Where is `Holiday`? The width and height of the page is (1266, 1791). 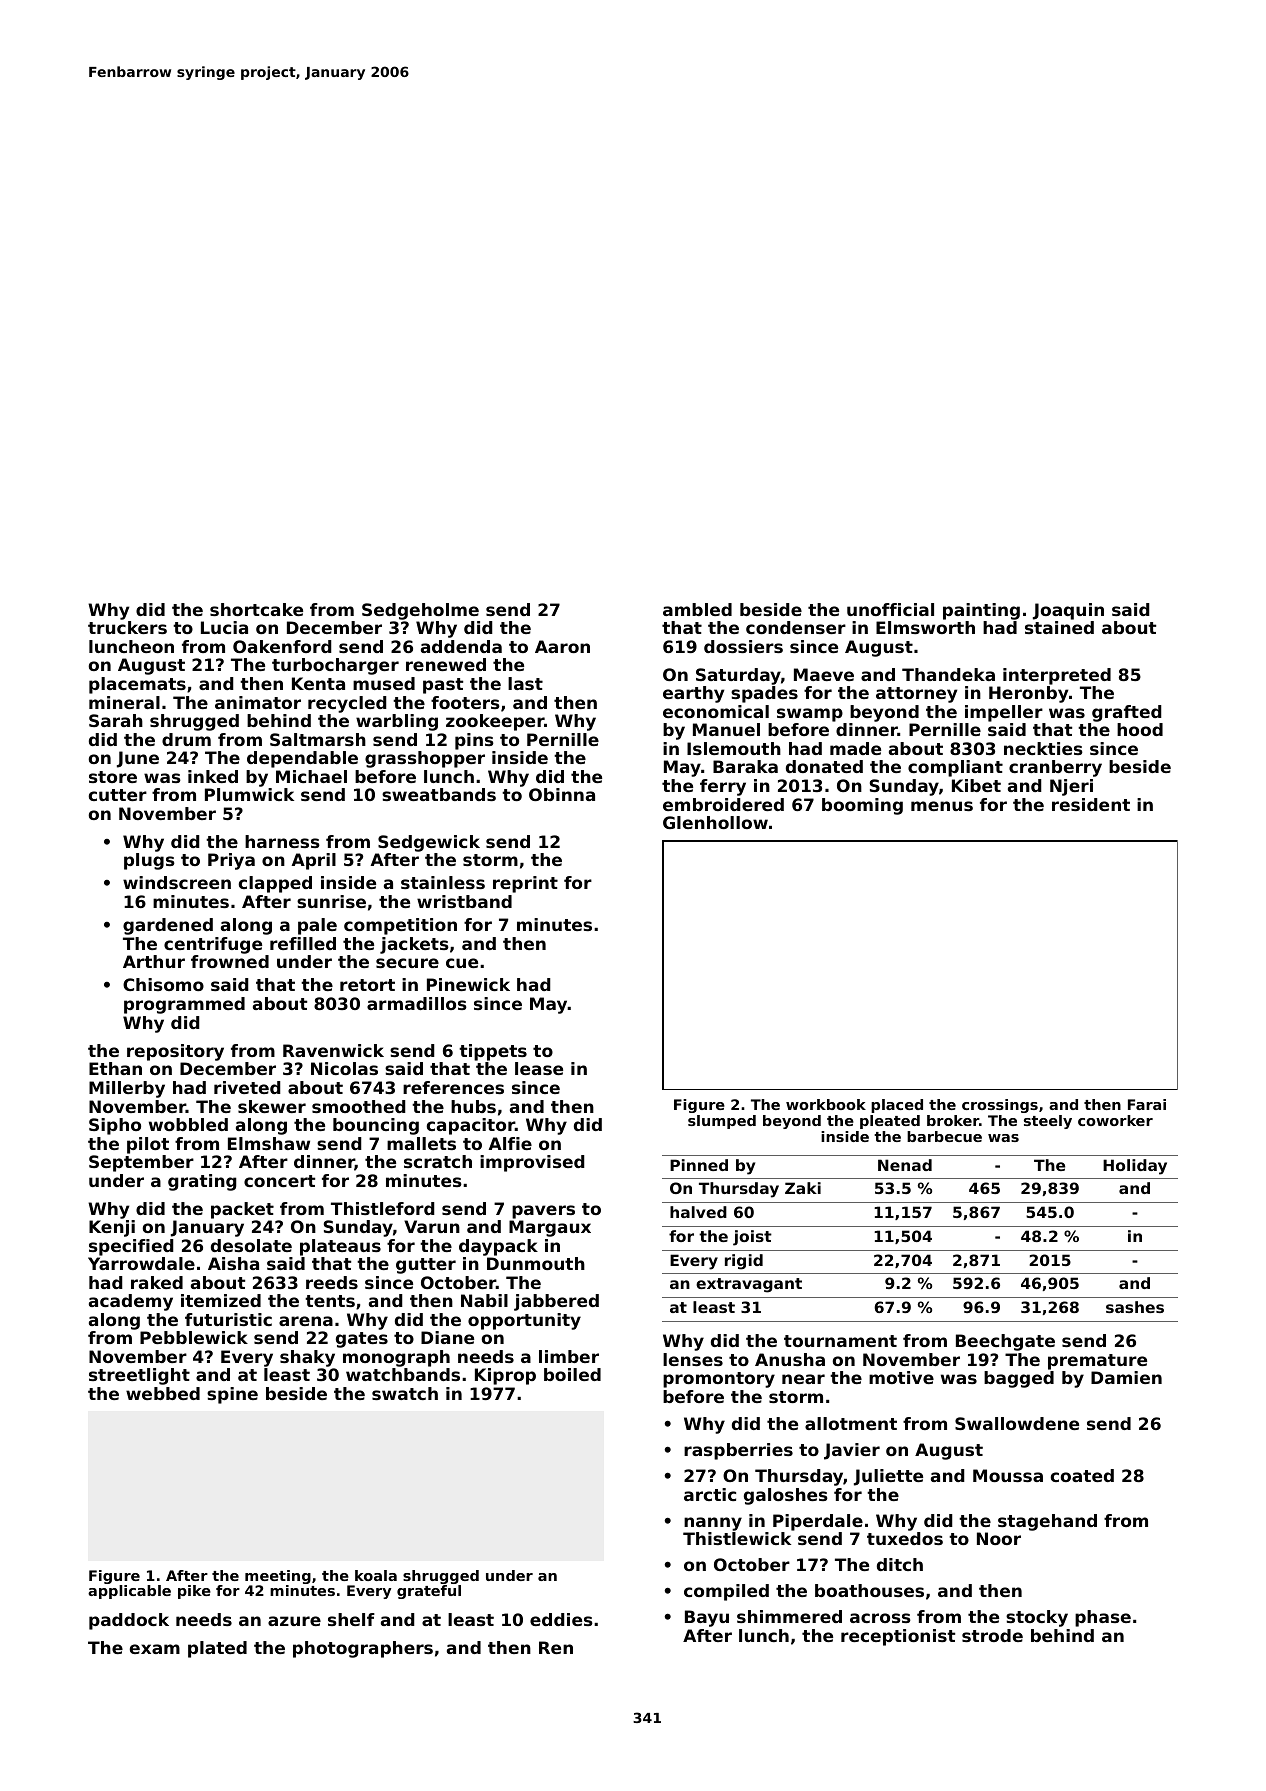
Holiday is located at coordinates (1135, 1167).
